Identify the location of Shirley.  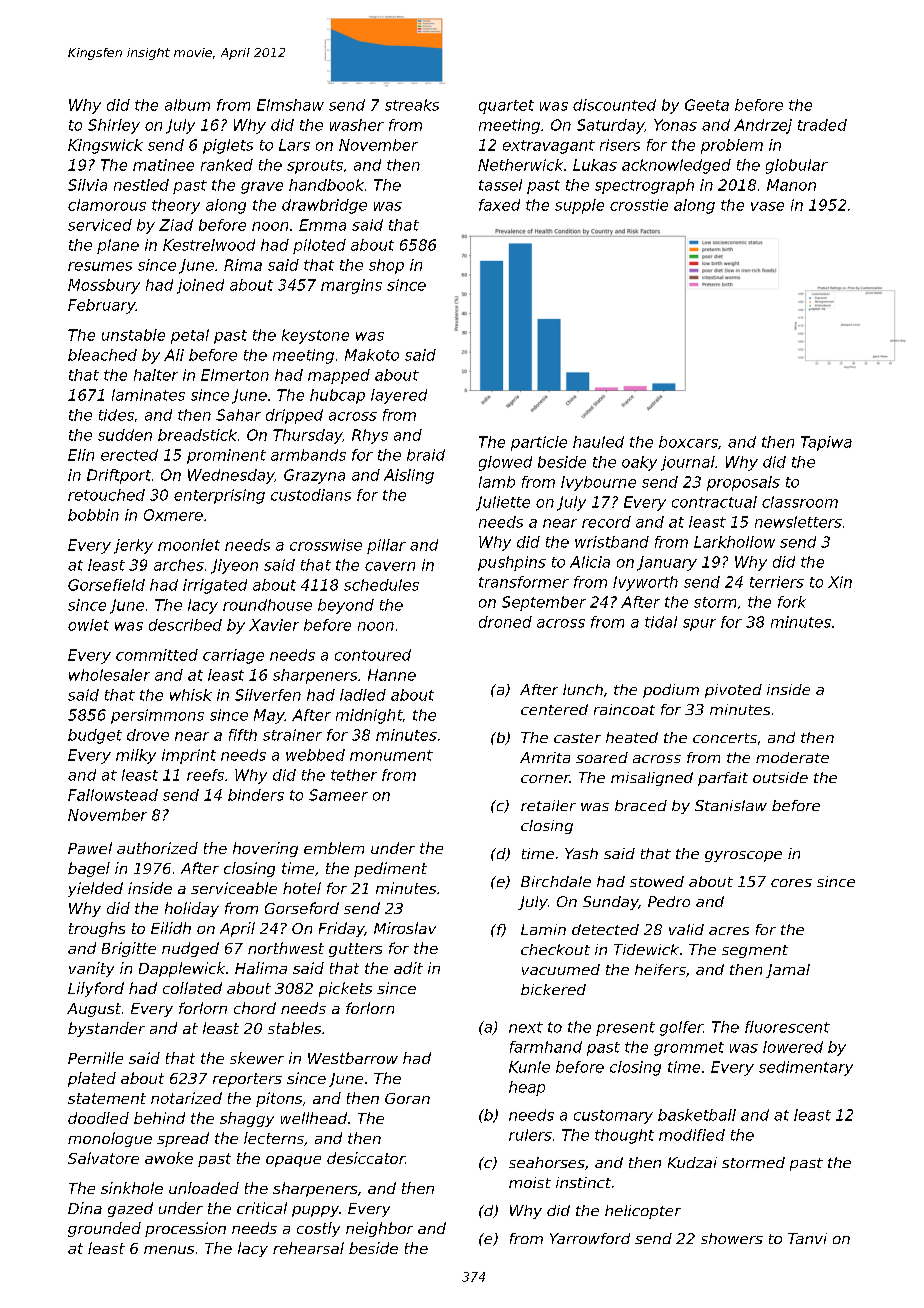
(114, 126).
